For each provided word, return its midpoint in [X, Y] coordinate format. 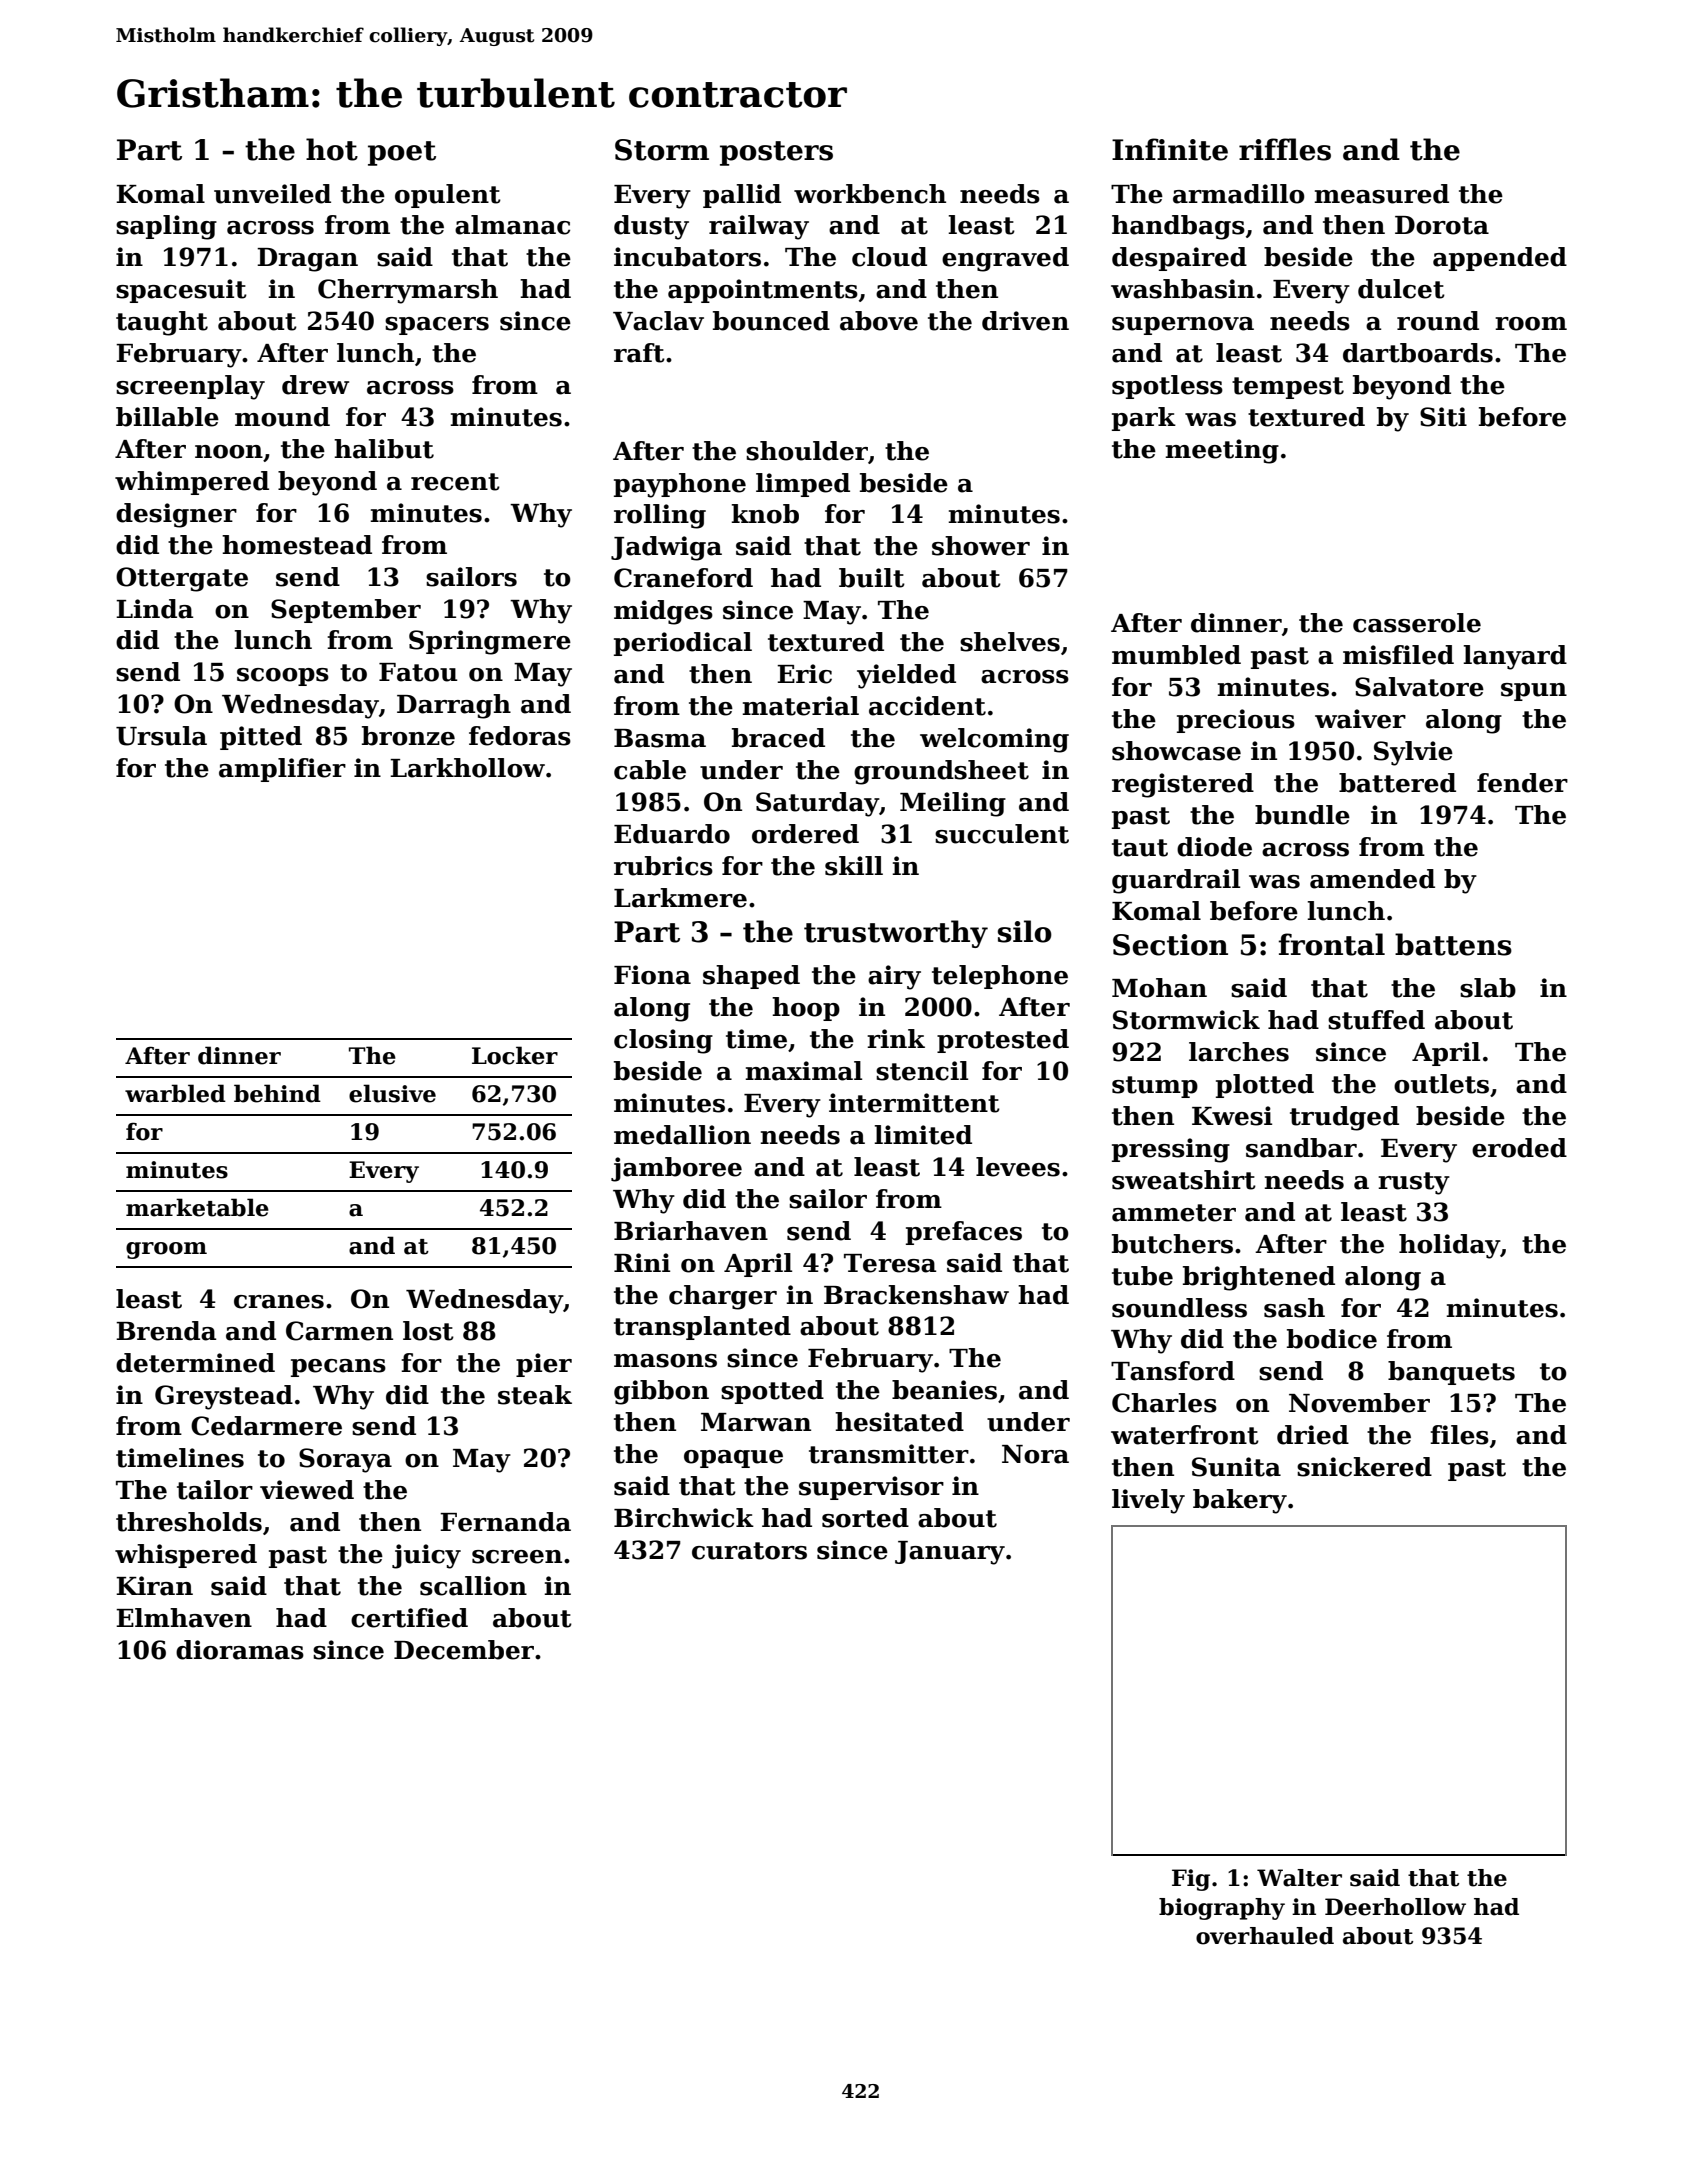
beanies [944, 1390]
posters [776, 153]
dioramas [240, 1650]
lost [428, 1331]
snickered [1364, 1467]
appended [1500, 259]
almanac [512, 225]
